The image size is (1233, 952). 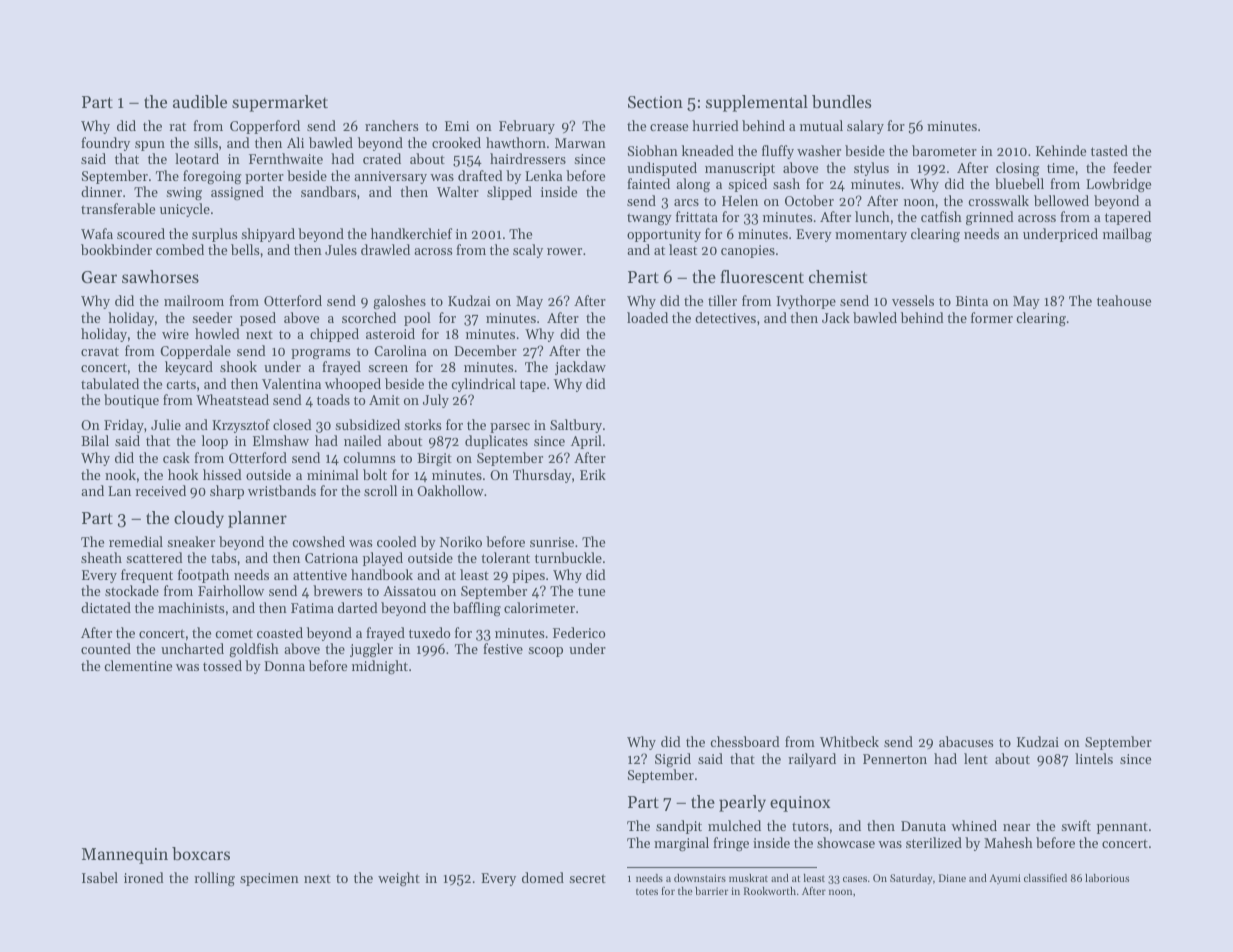 What do you see at coordinates (770, 891) in the image?
I see `Rookworth` at bounding box center [770, 891].
